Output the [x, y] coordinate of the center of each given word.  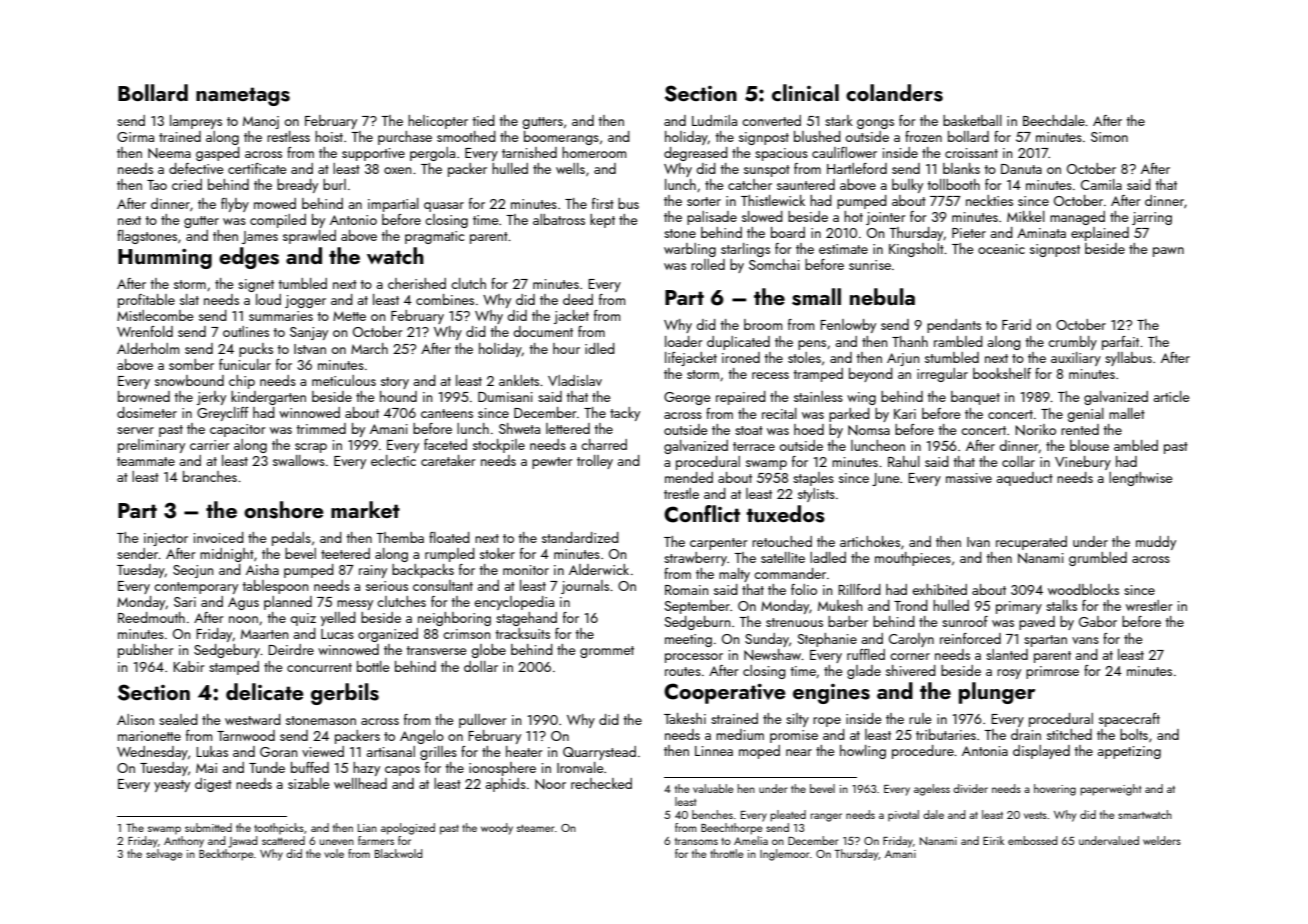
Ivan [978, 542]
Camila [1101, 184]
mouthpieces [913, 559]
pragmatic [434, 237]
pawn [1168, 252]
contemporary [196, 588]
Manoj [261, 122]
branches [210, 476]
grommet [607, 652]
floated [449, 537]
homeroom [594, 152]
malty [734, 575]
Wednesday [152, 753]
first [603, 203]
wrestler [1149, 605]
